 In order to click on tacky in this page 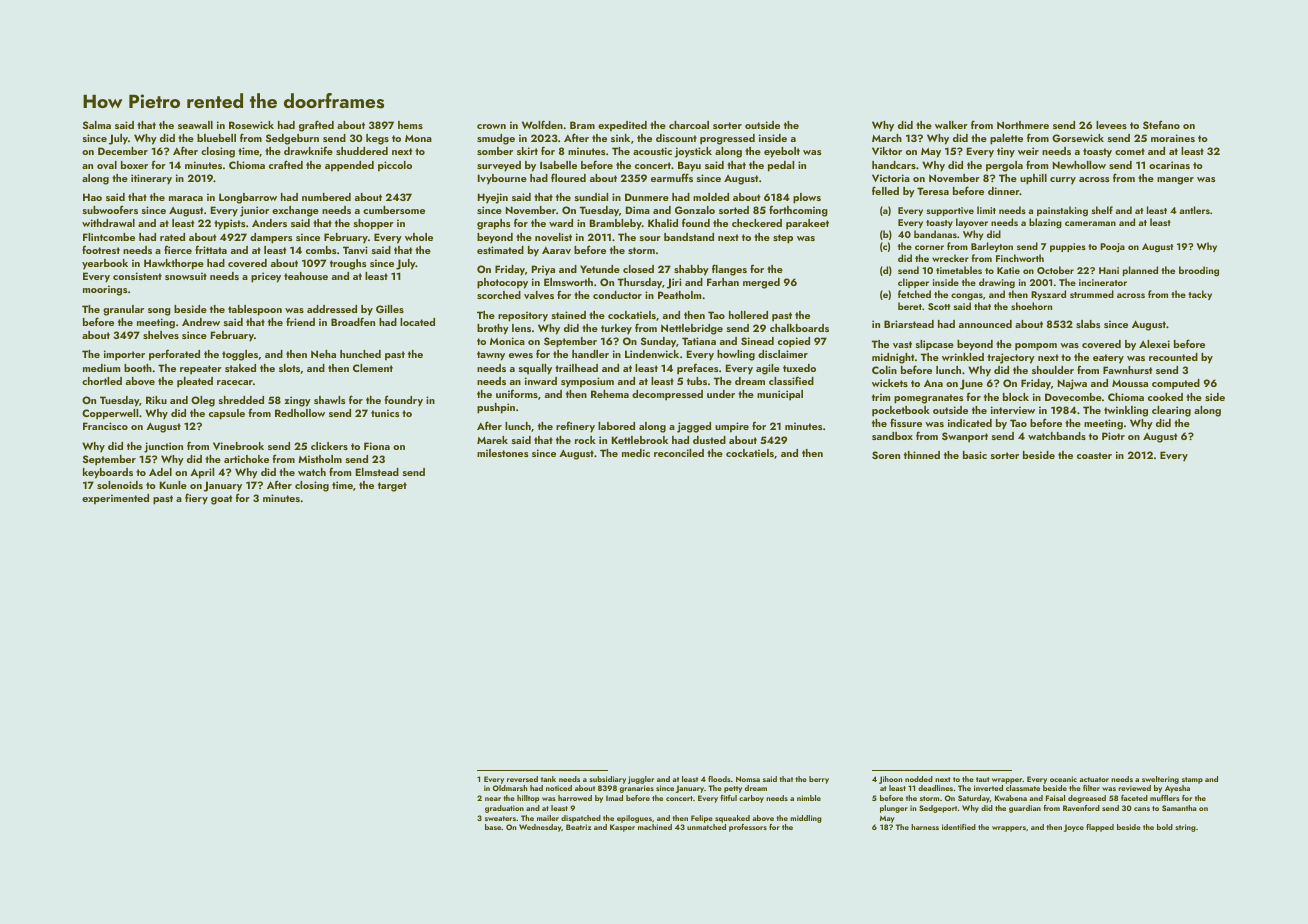, I will do `click(1200, 295)`.
